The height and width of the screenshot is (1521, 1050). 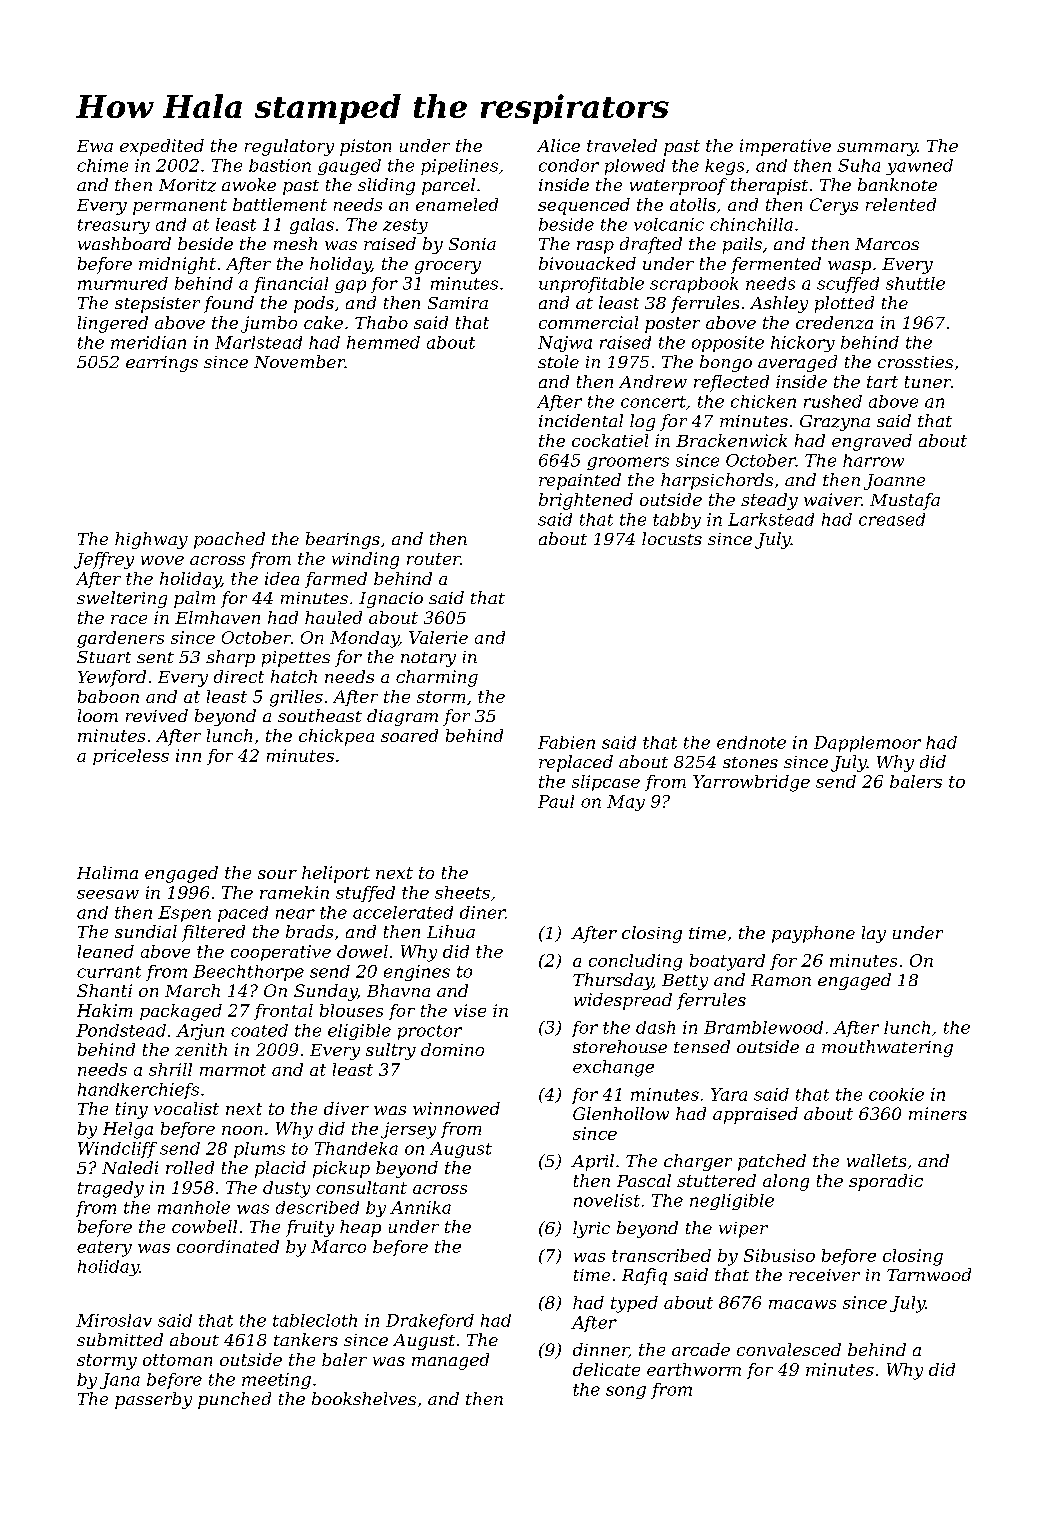 I want to click on bookshelves, so click(x=364, y=1398).
